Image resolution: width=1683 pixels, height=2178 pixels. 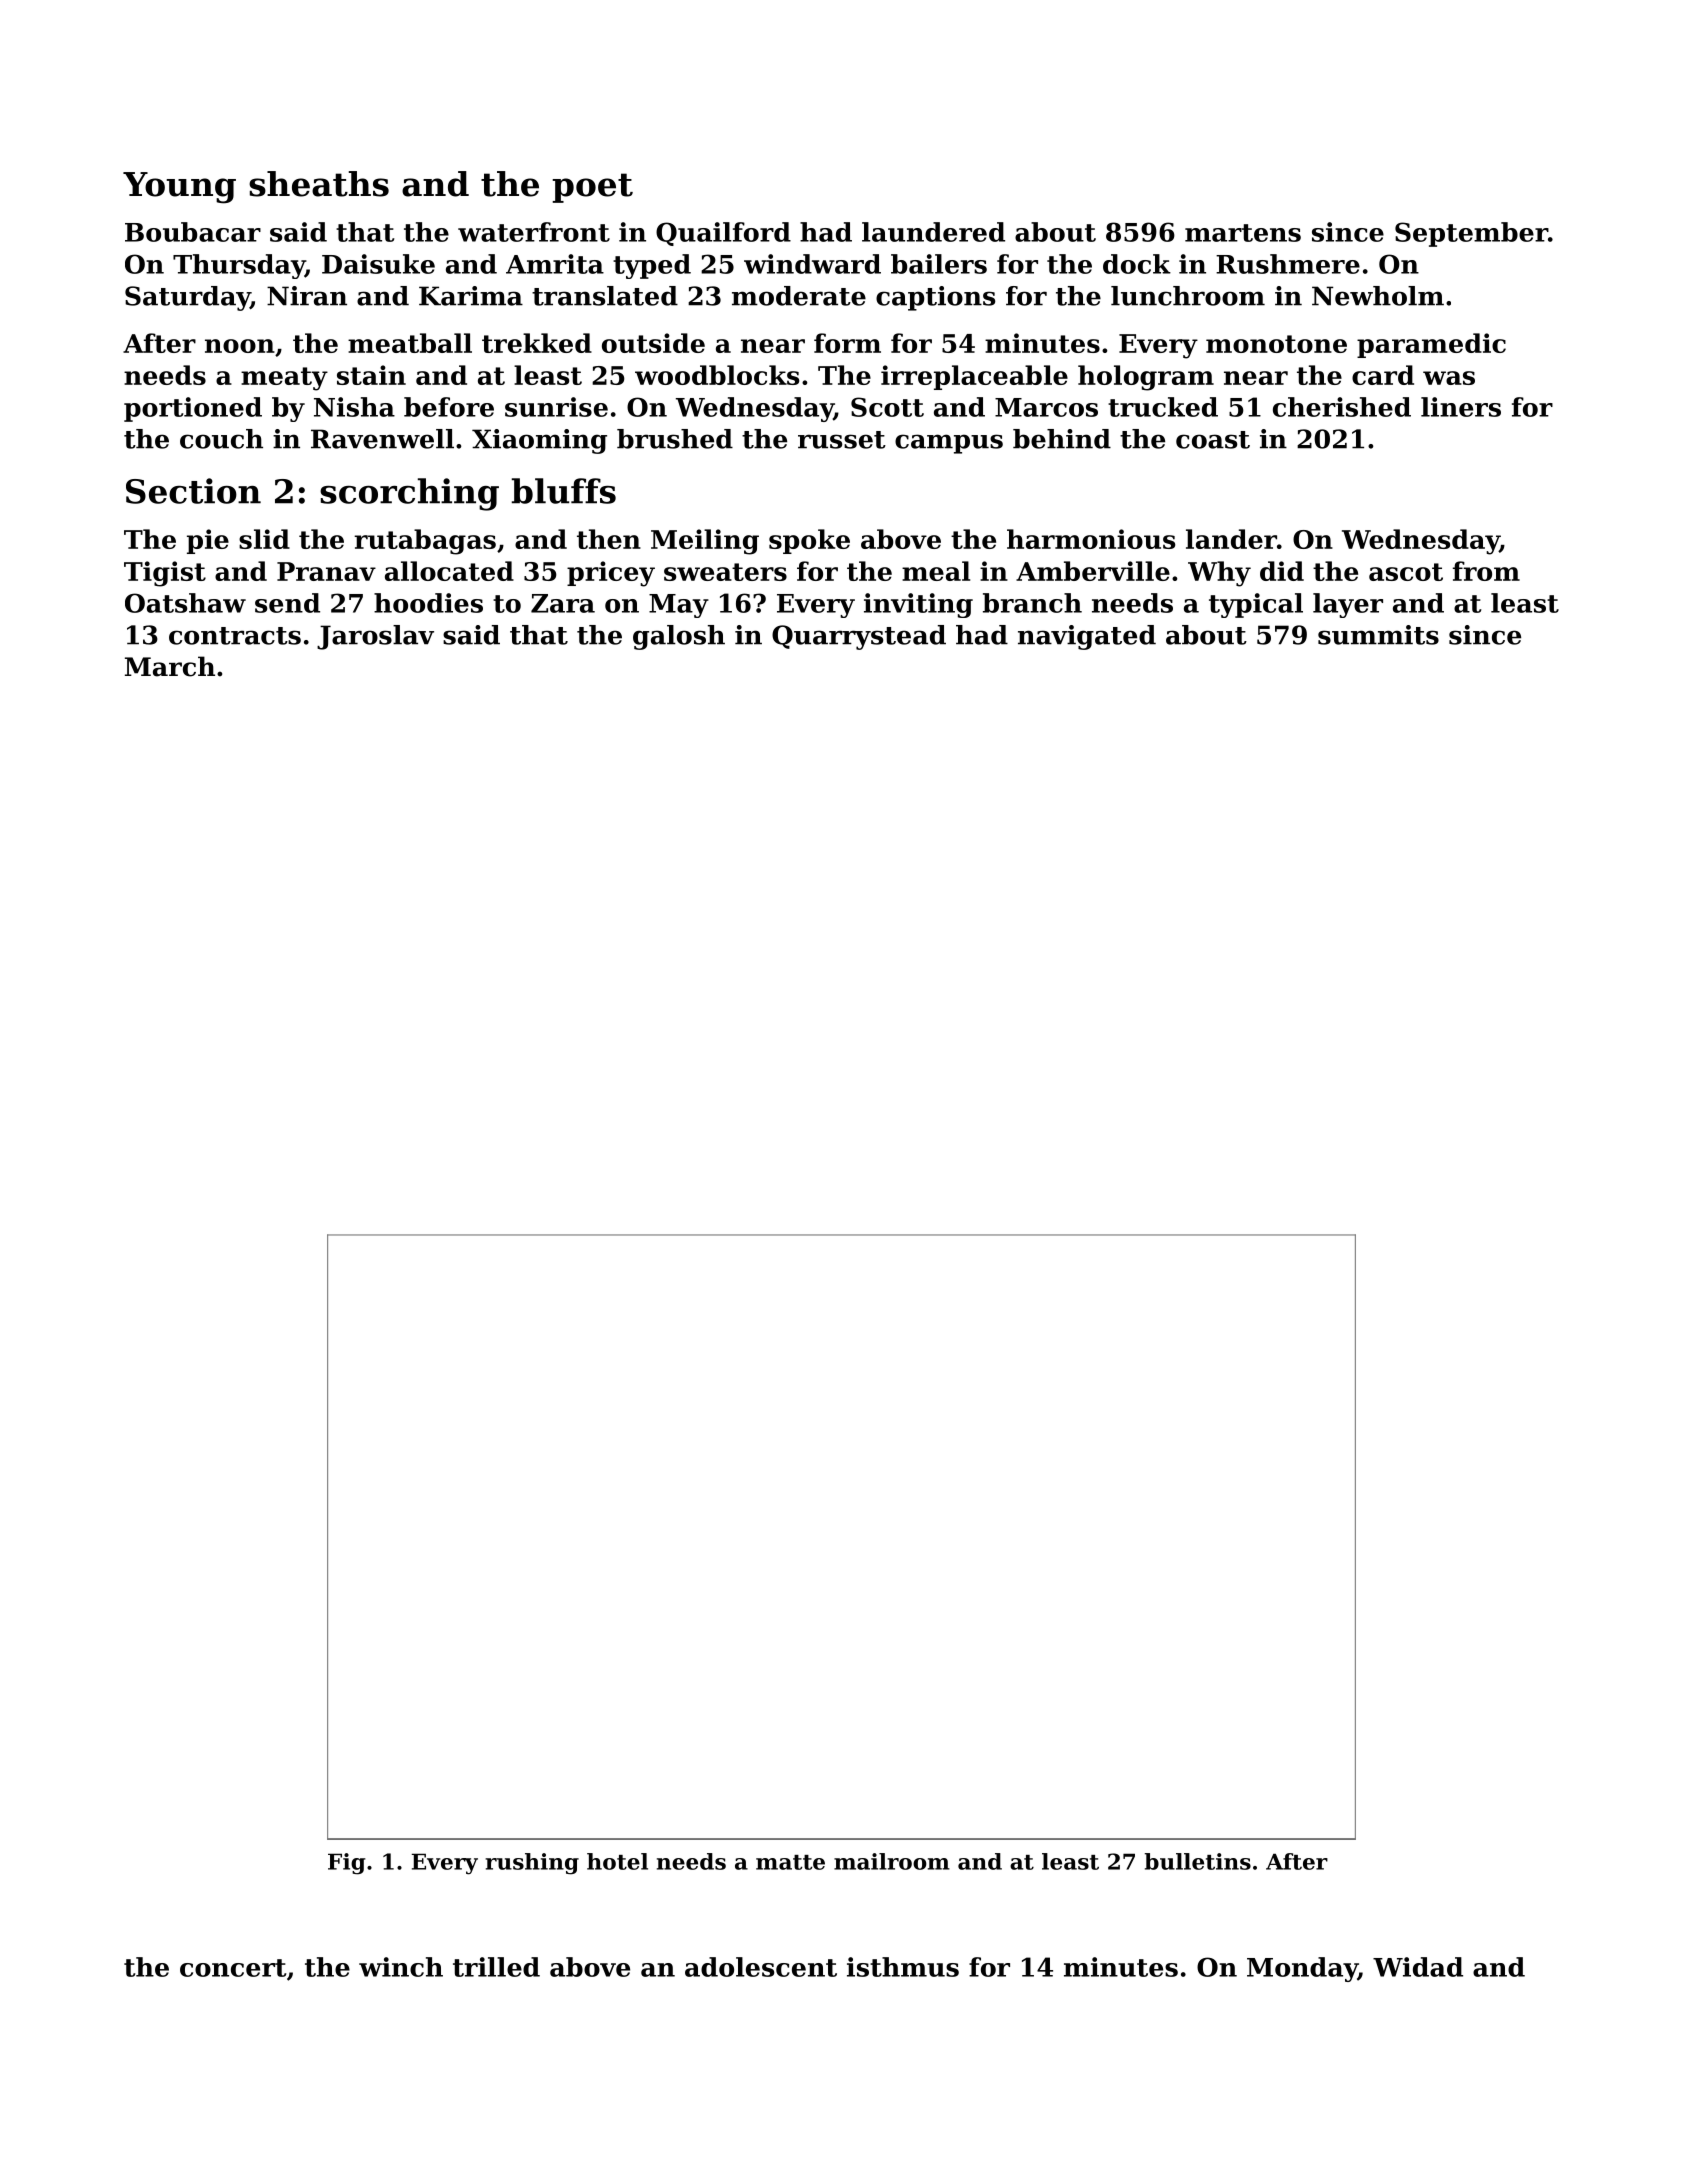 I want to click on March, so click(x=170, y=666).
